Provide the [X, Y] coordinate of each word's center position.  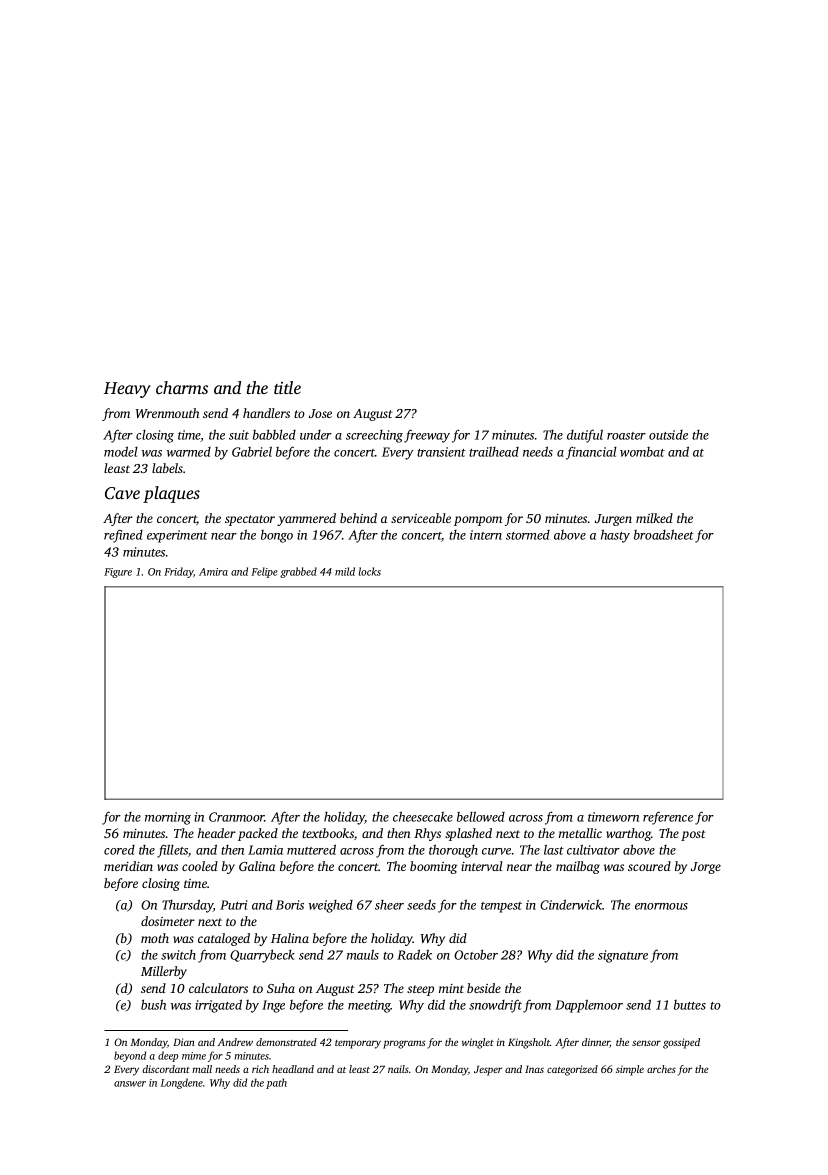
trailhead [494, 451]
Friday [178, 572]
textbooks [328, 833]
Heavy [127, 390]
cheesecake [423, 816]
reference [668, 818]
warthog [628, 834]
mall [202, 1069]
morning [168, 818]
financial [591, 453]
